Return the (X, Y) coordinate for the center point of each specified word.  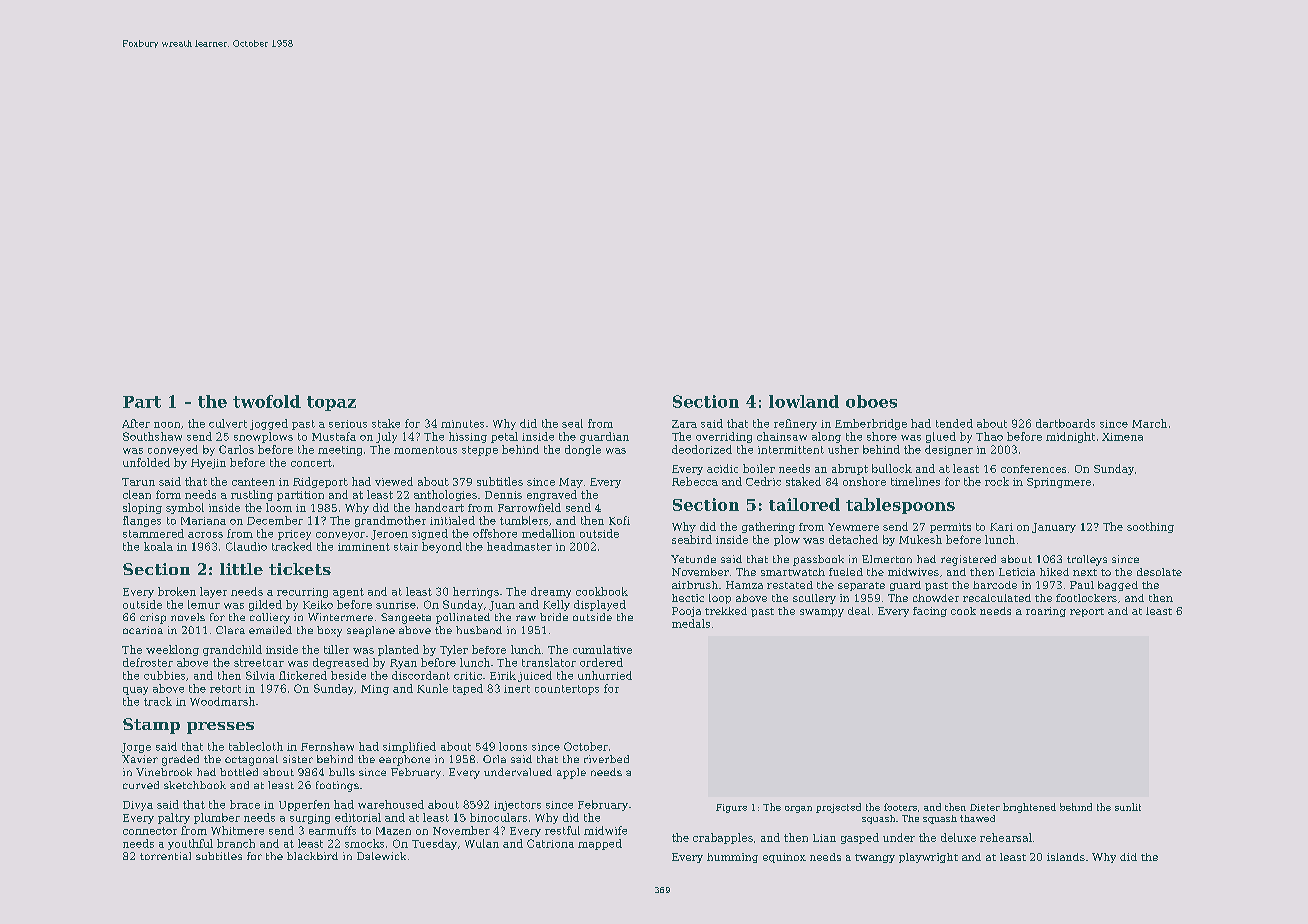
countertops (567, 690)
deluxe (958, 837)
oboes (871, 401)
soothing (1150, 527)
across (205, 535)
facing (930, 612)
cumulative (602, 649)
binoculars (498, 817)
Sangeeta (406, 618)
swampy (822, 613)
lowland (804, 401)
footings (337, 786)
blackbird (312, 856)
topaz (331, 403)
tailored (804, 504)
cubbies (164, 675)
